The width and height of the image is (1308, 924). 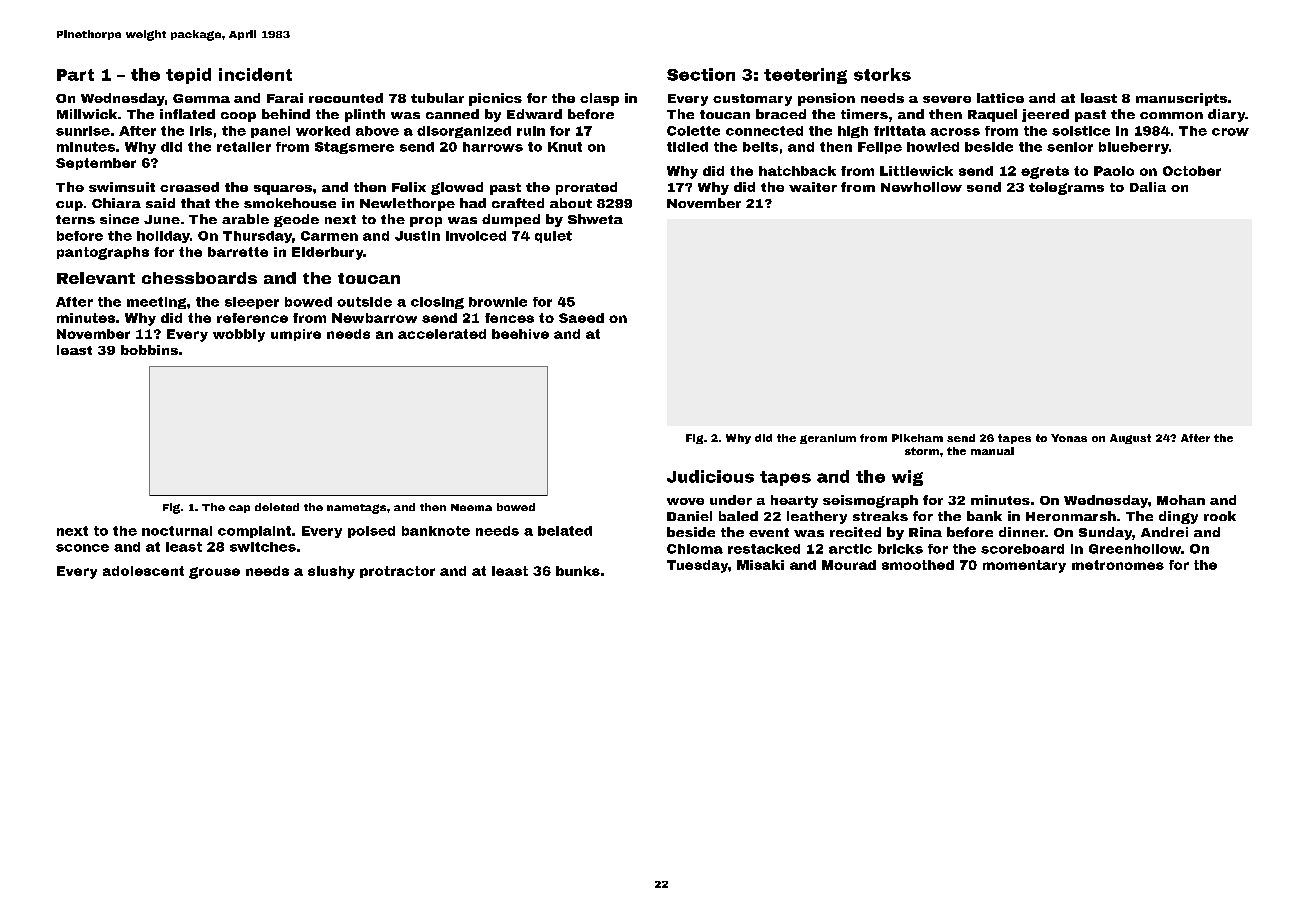 What do you see at coordinates (921, 187) in the image?
I see `Newhollow` at bounding box center [921, 187].
